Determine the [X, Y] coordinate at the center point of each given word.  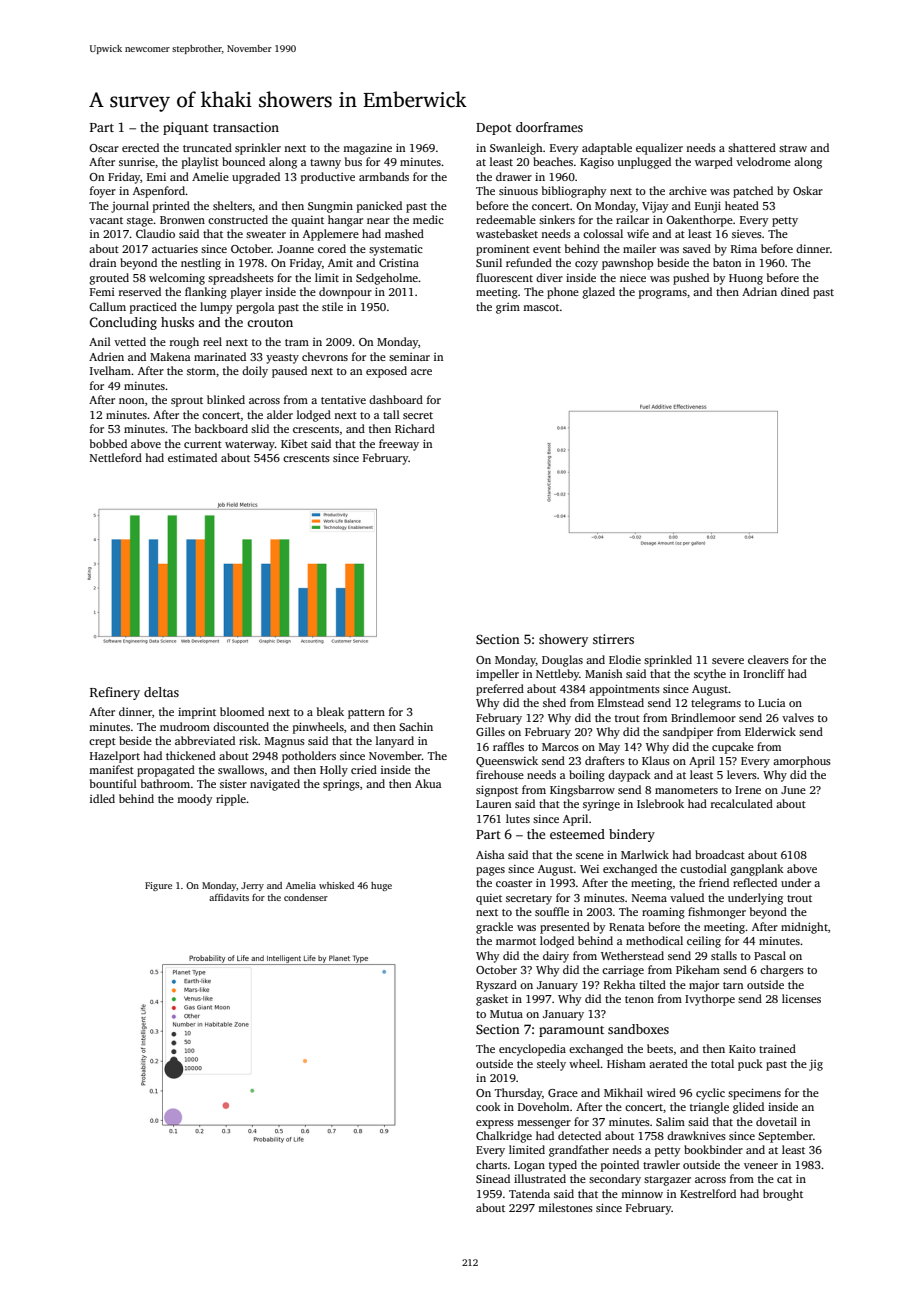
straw [793, 148]
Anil [100, 341]
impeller [497, 675]
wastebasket [507, 233]
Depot [494, 129]
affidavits [229, 897]
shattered [752, 147]
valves [798, 717]
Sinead [493, 1178]
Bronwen [182, 220]
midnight [804, 928]
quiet [489, 899]
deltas [161, 692]
